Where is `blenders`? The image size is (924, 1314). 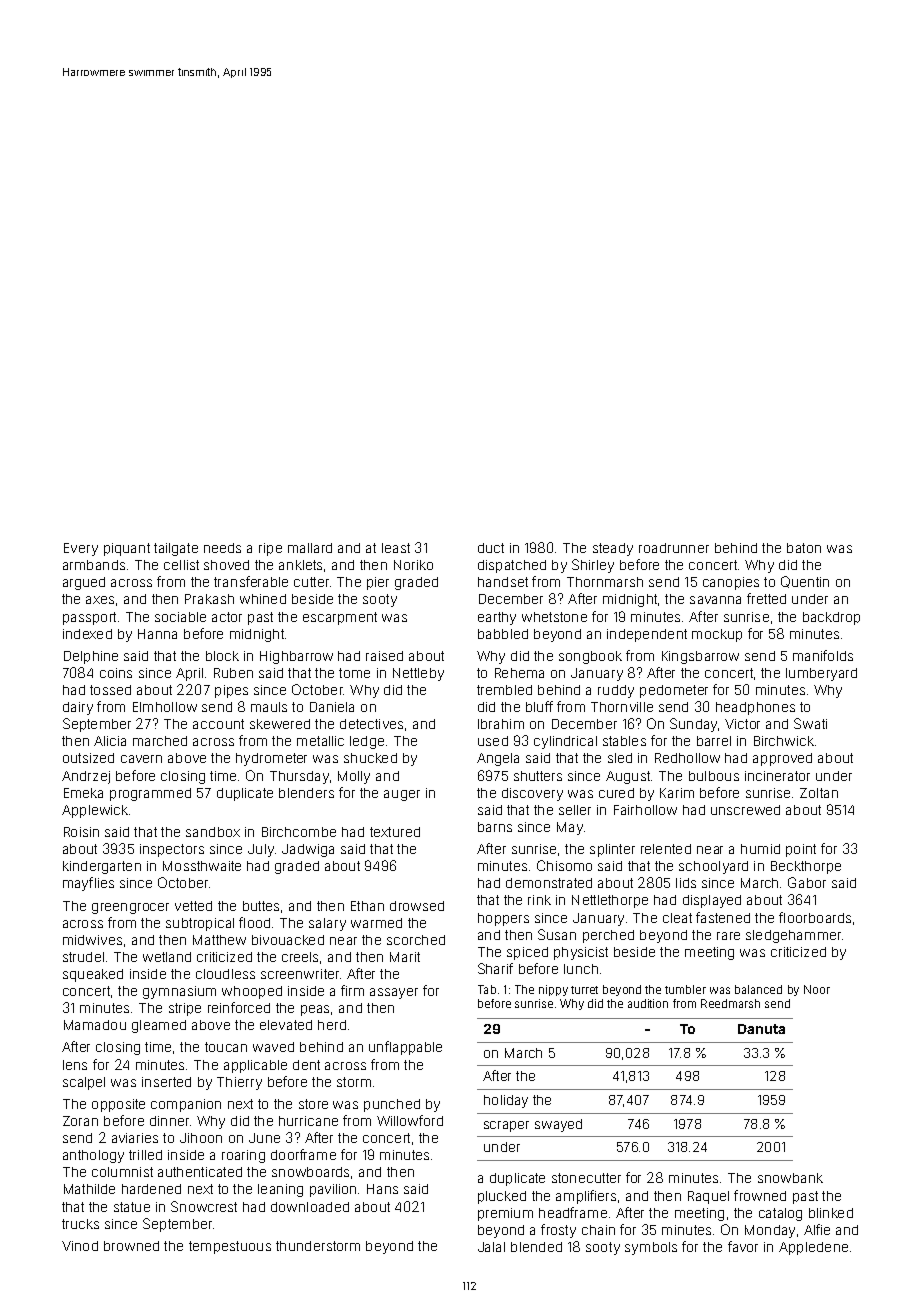 blenders is located at coordinates (306, 793).
